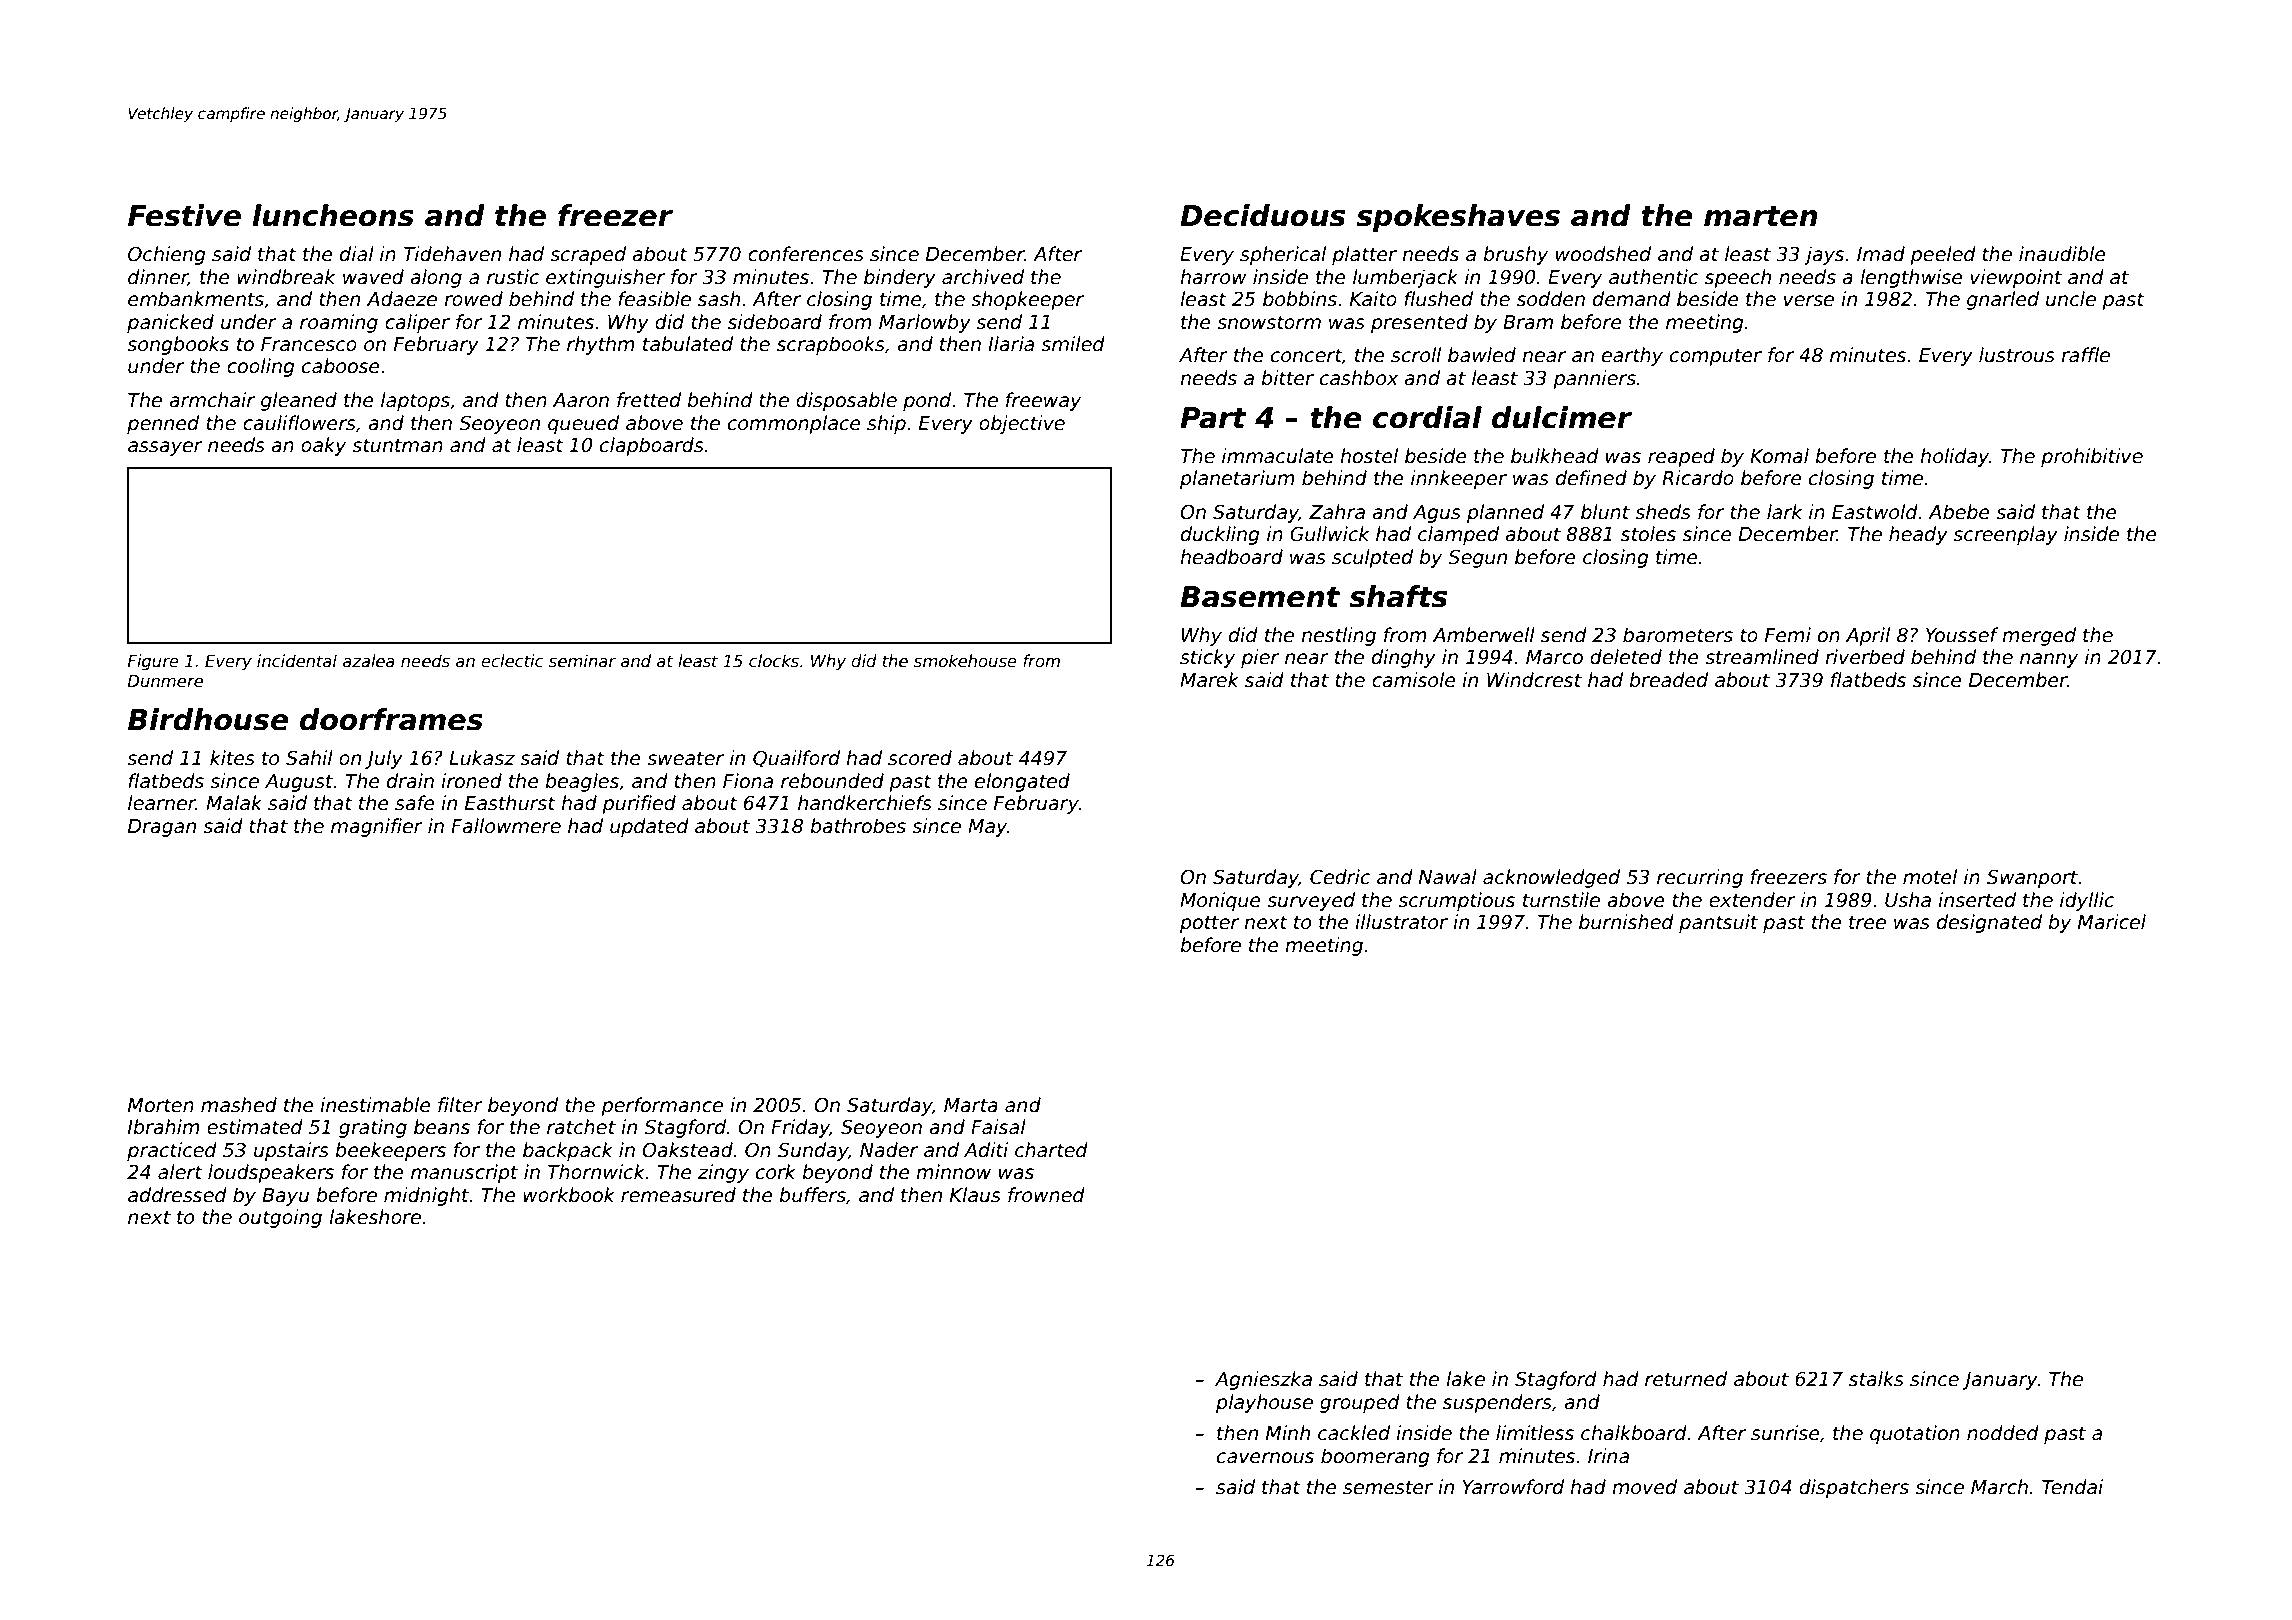 This page has height=1620, width=2292. Describe the element at coordinates (184, 215) in the page. I see `Festive` at that location.
